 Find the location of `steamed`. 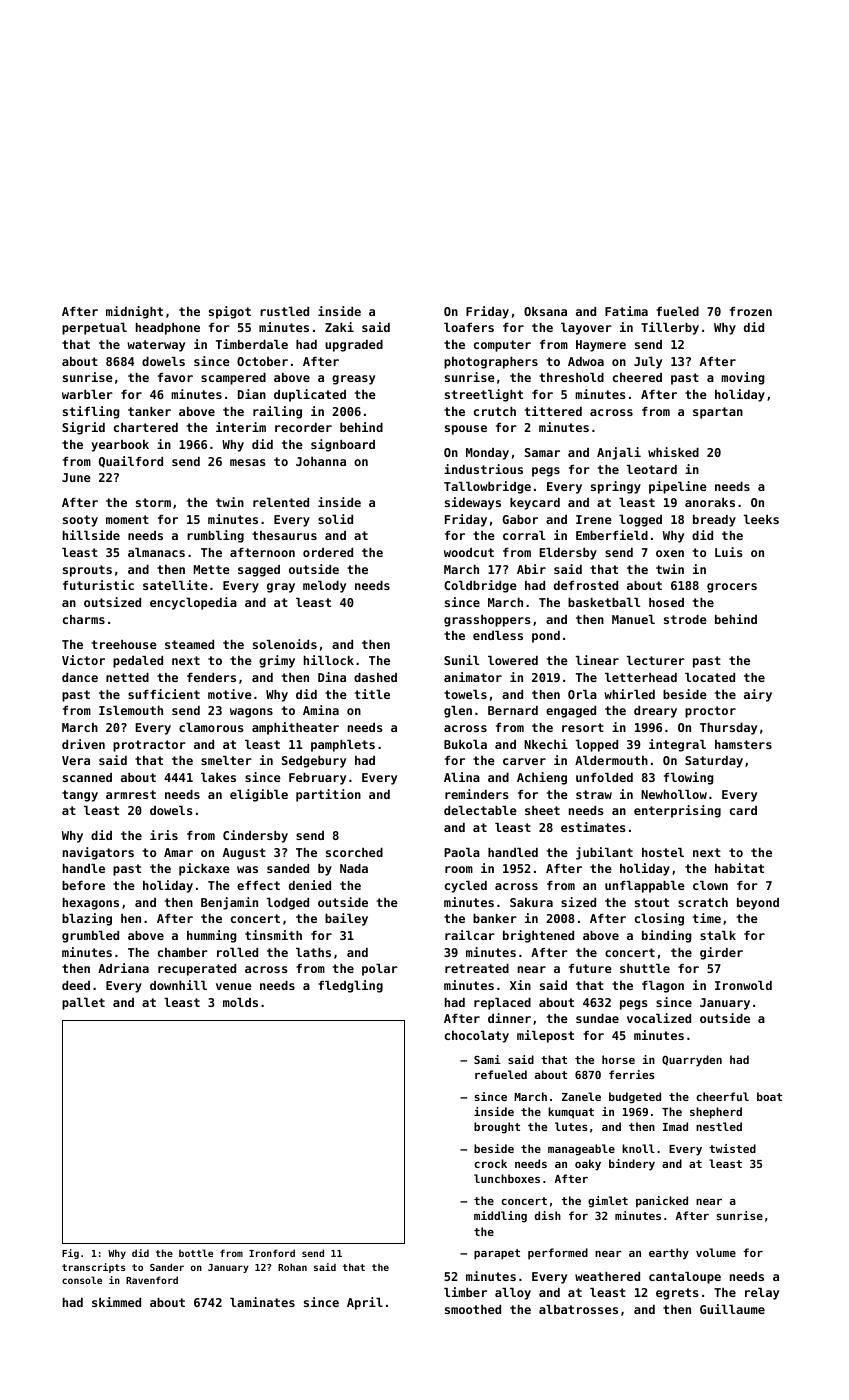

steamed is located at coordinates (189, 644).
